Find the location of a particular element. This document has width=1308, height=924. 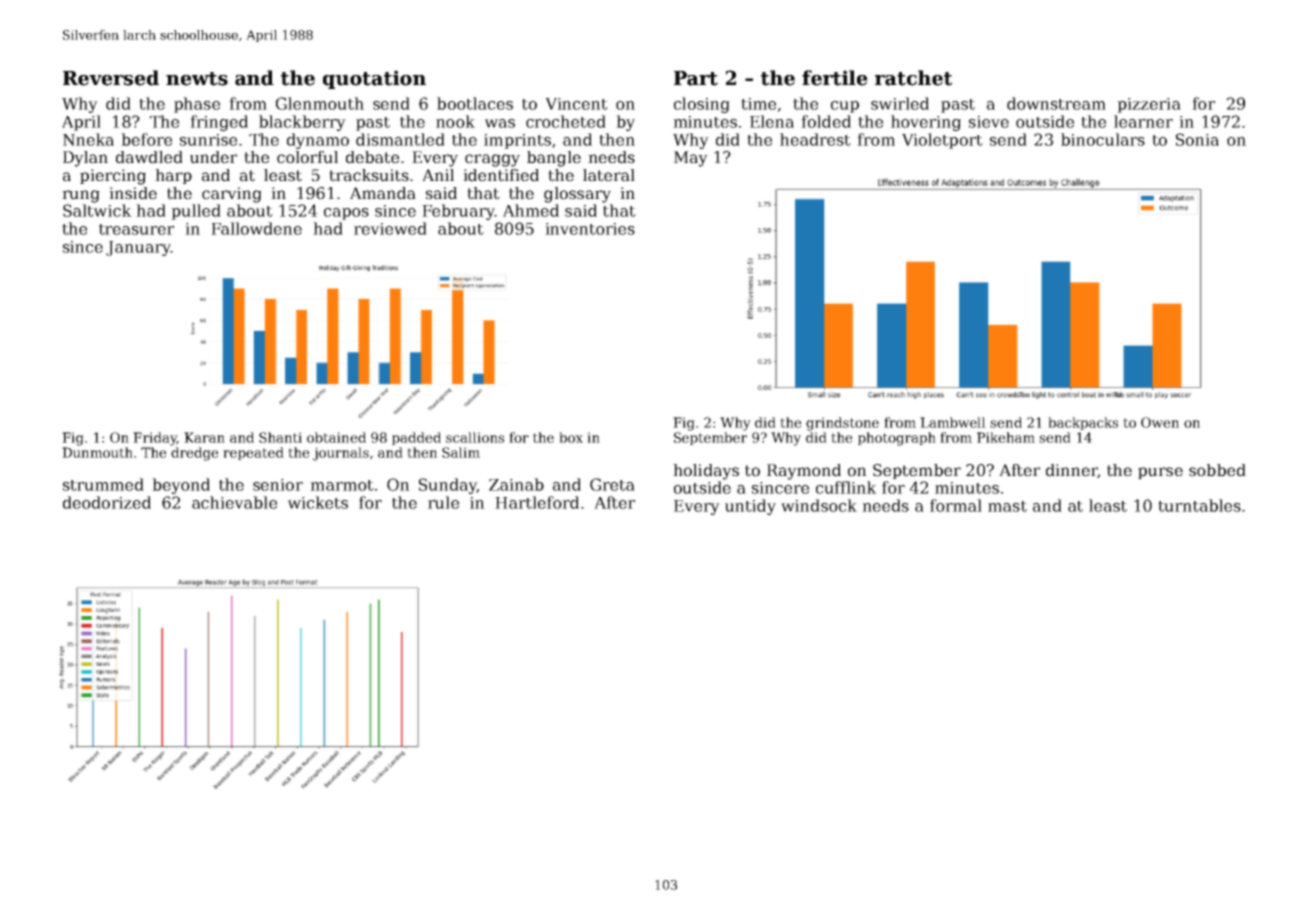

ratchet is located at coordinates (913, 78).
